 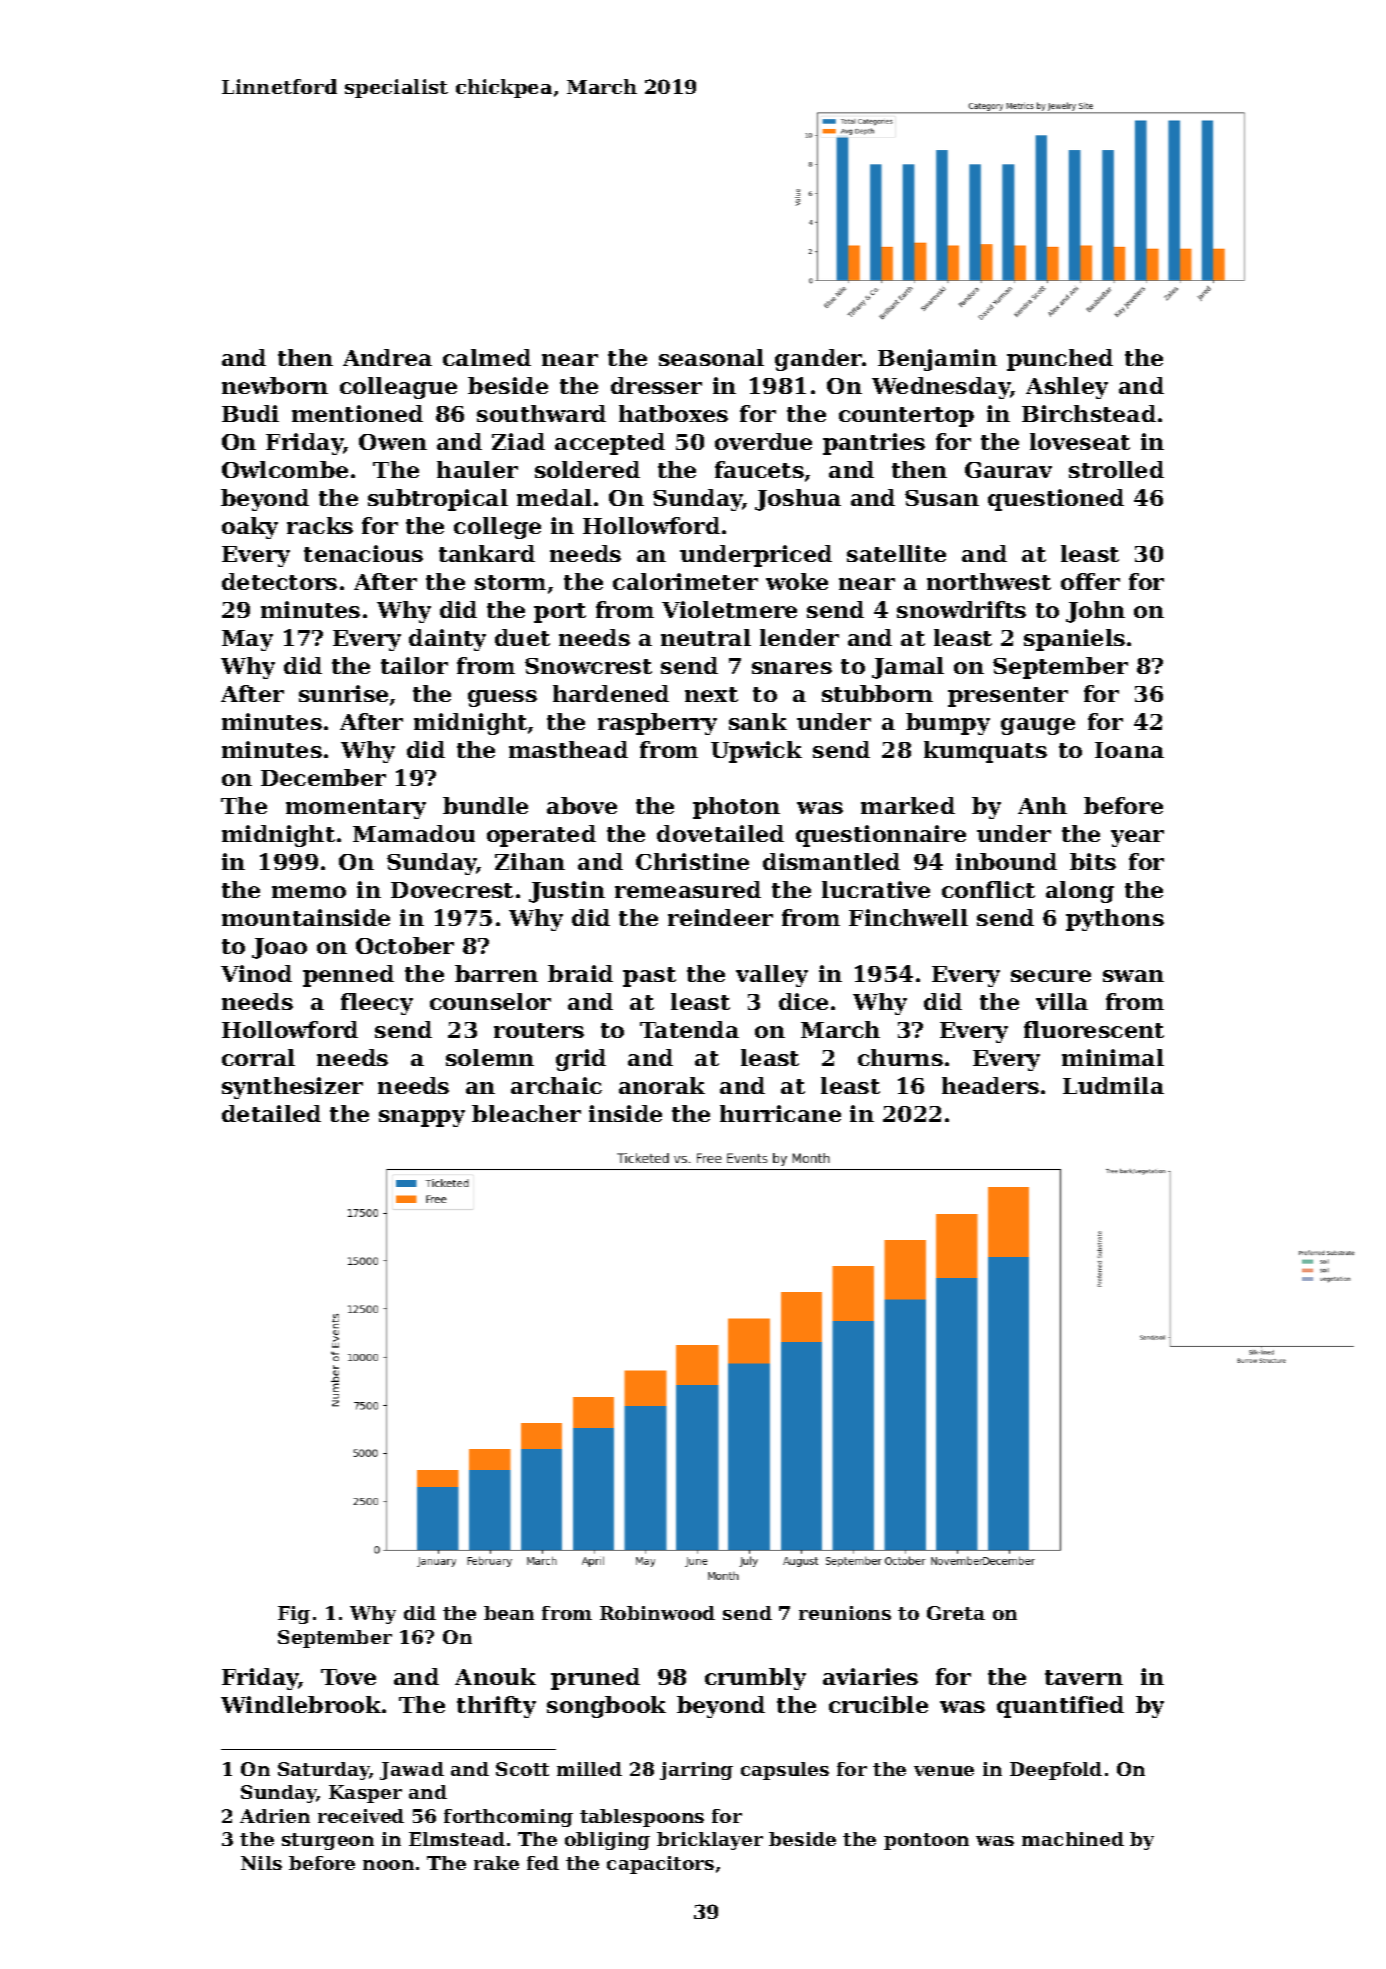 What do you see at coordinates (798, 500) in the page?
I see `Joshua` at bounding box center [798, 500].
